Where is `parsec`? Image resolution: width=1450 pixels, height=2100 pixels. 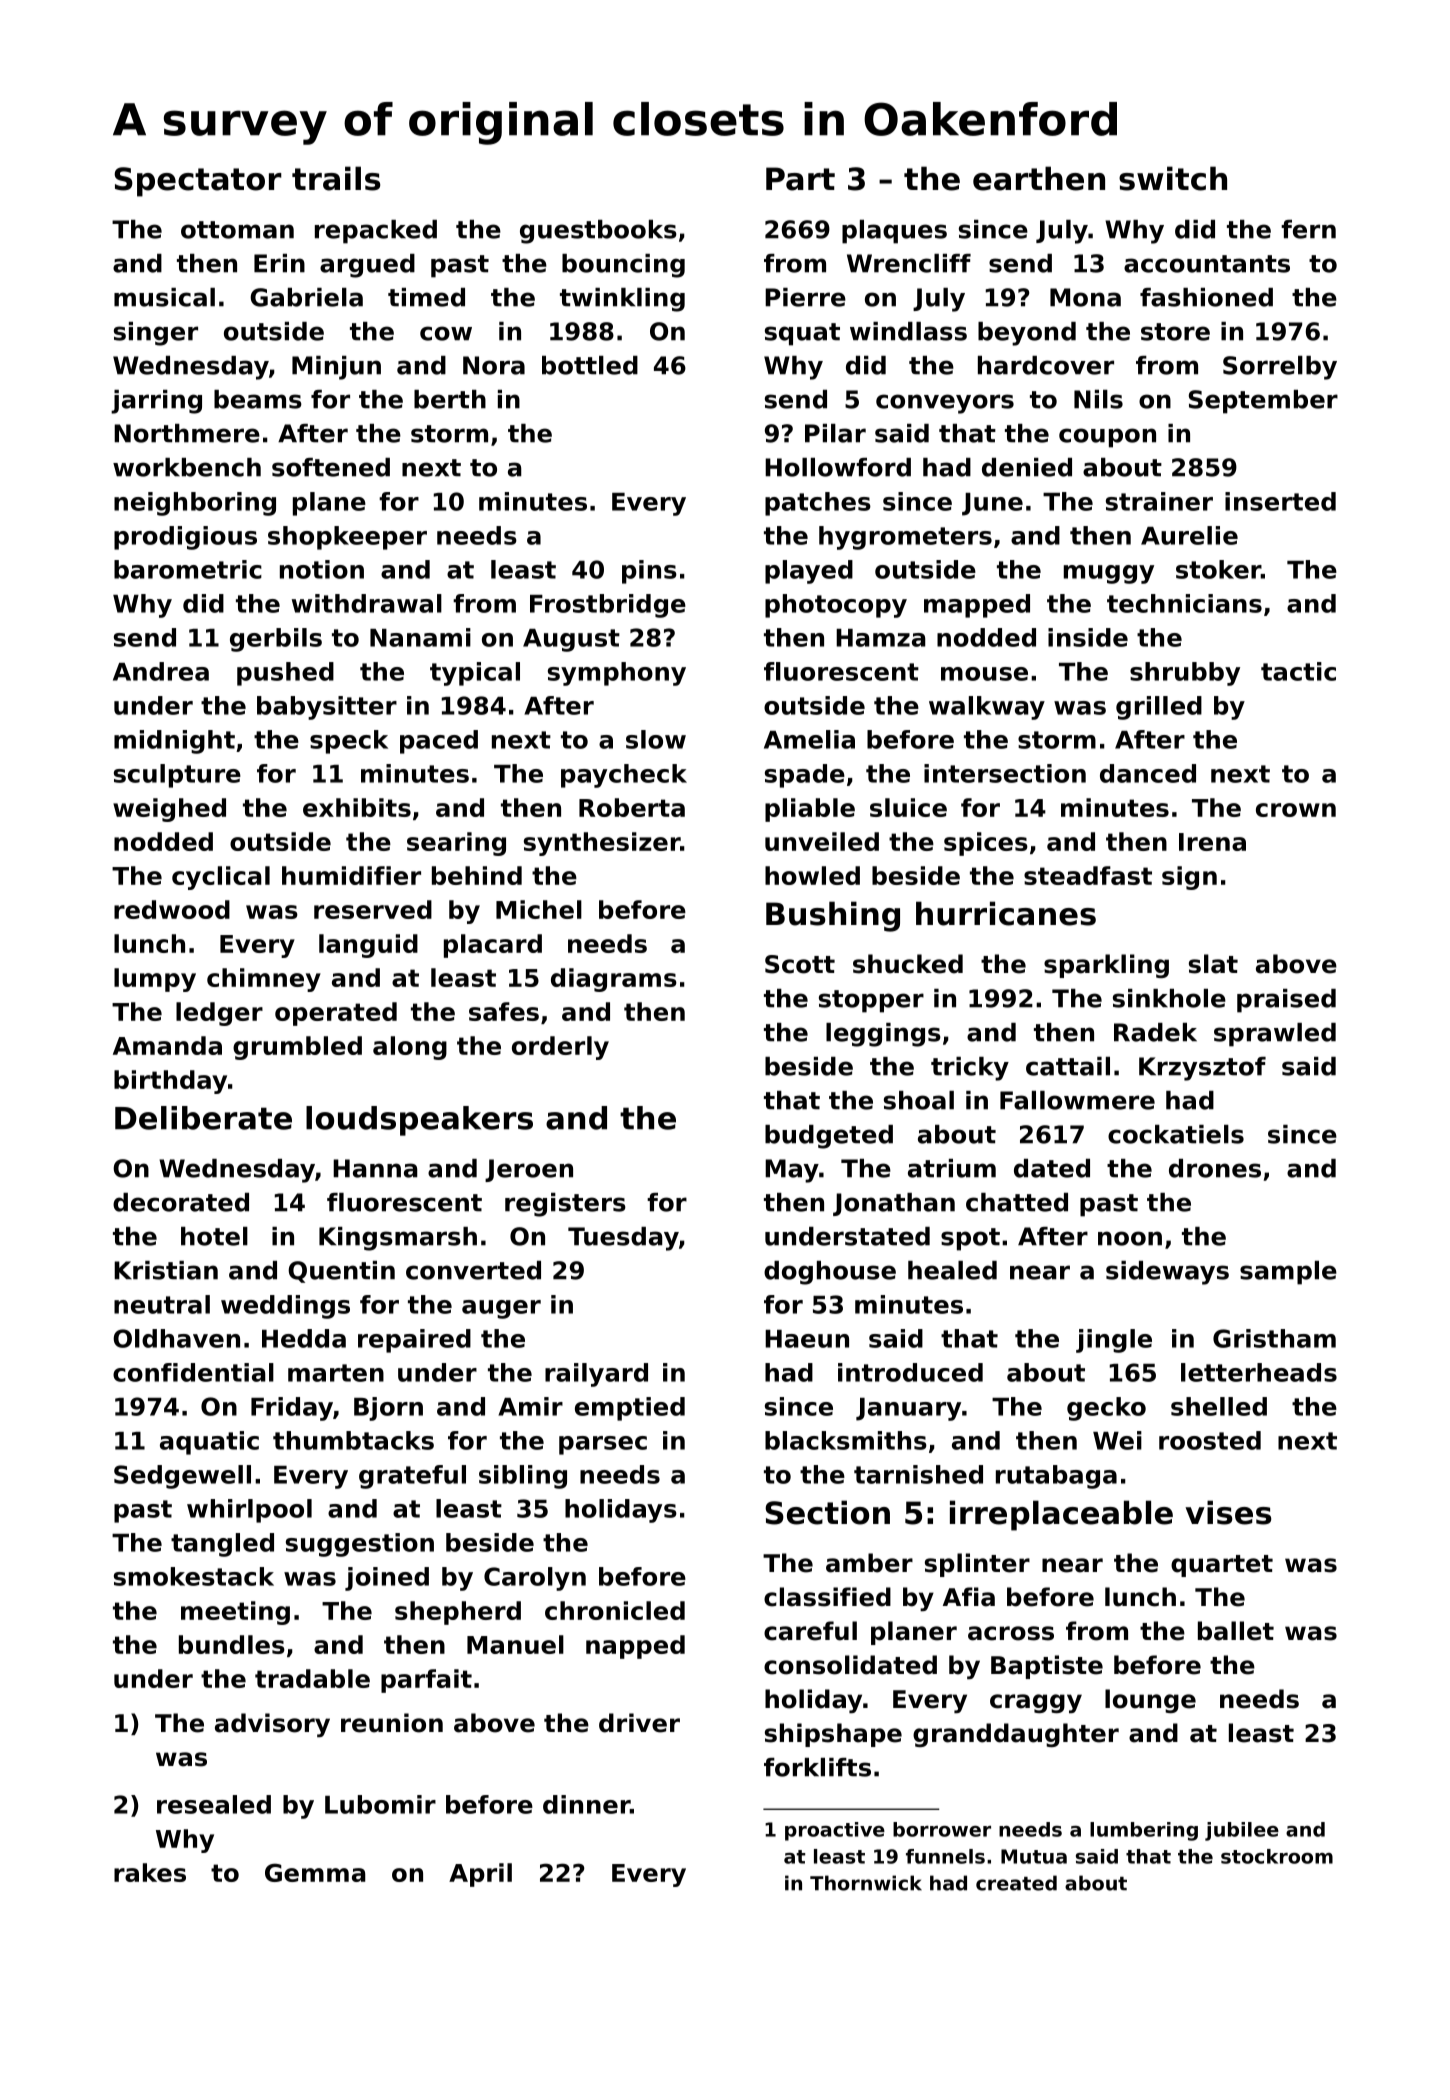 parsec is located at coordinates (603, 1445).
